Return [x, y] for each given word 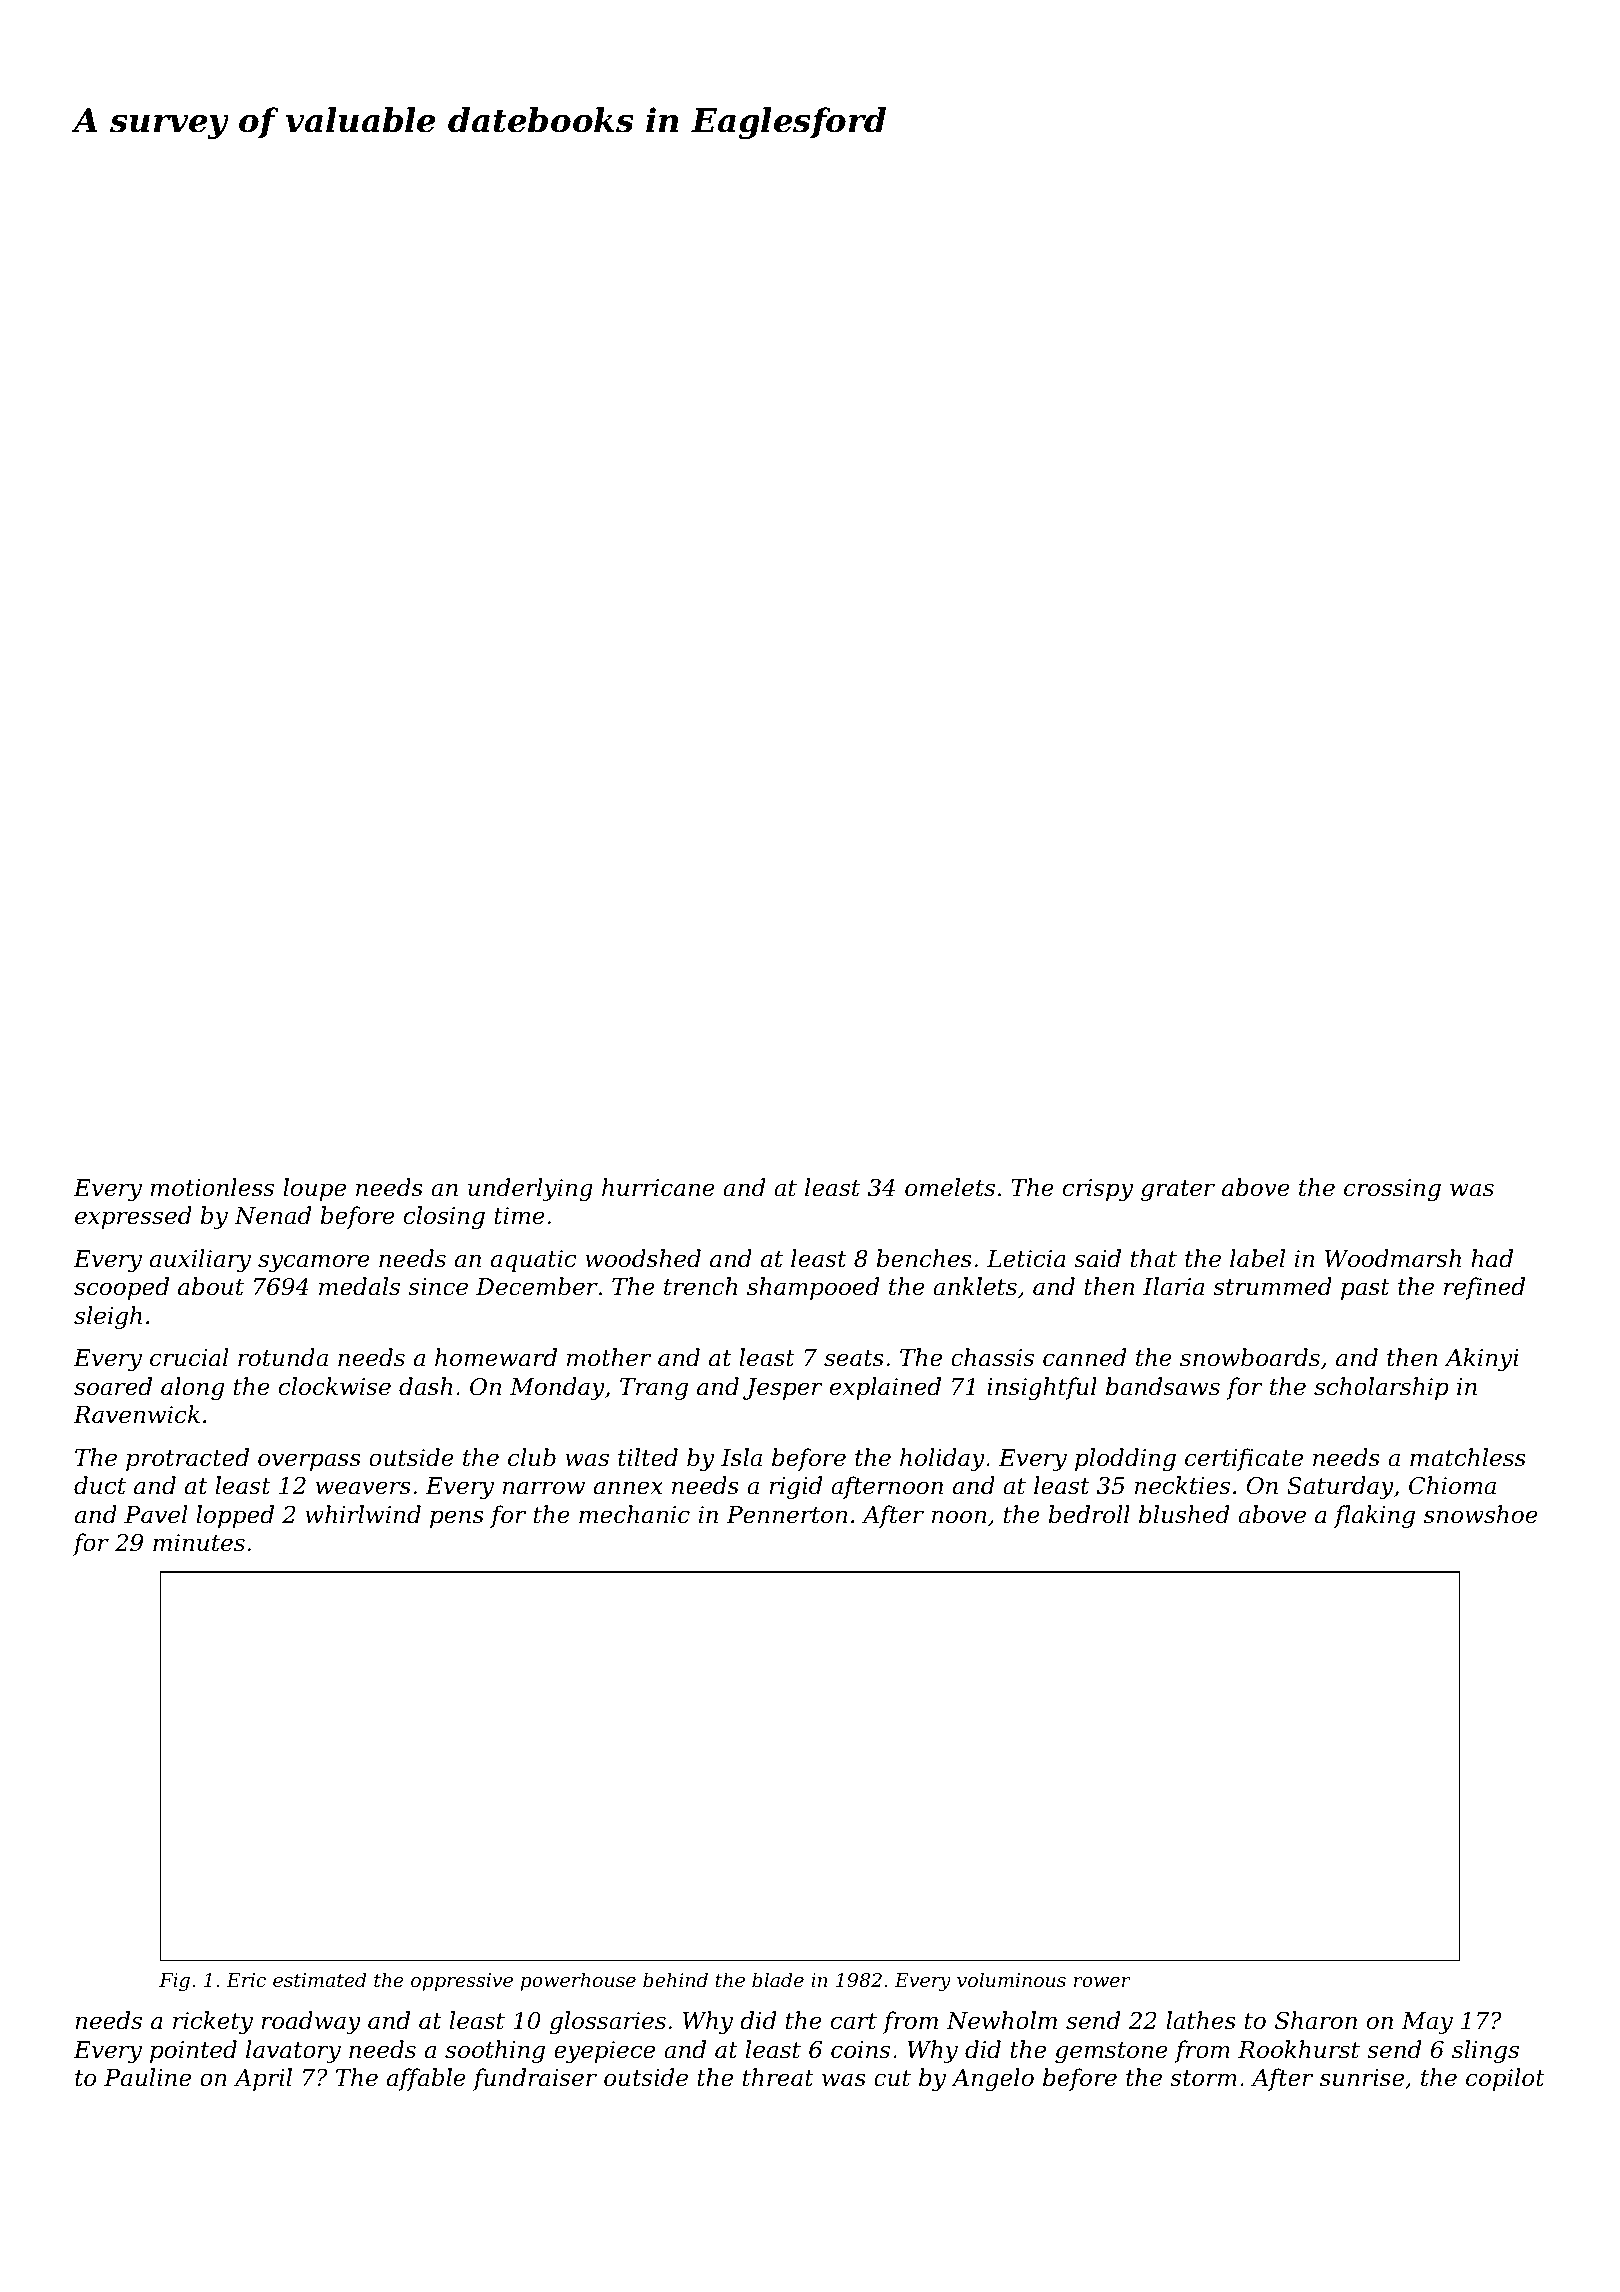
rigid [795, 1487]
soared [113, 1386]
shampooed [813, 1288]
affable [426, 2079]
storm [1203, 2078]
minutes [199, 1543]
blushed [1184, 1514]
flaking [1374, 1516]
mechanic [634, 1514]
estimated [319, 1979]
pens [457, 1519]
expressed [133, 1217]
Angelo [992, 2079]
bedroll [1089, 1514]
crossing [1392, 1190]
